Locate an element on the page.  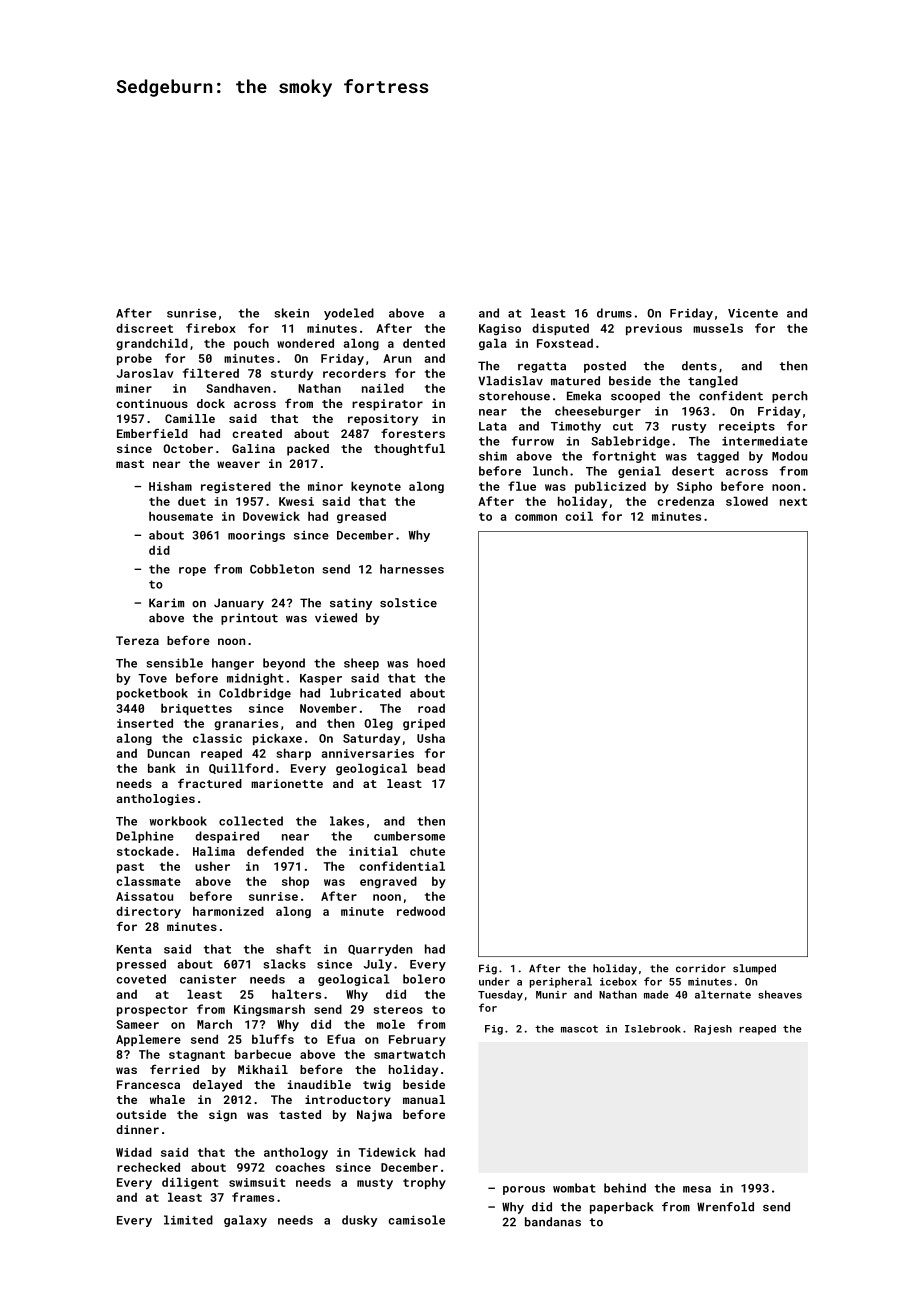
credenza is located at coordinates (685, 501).
